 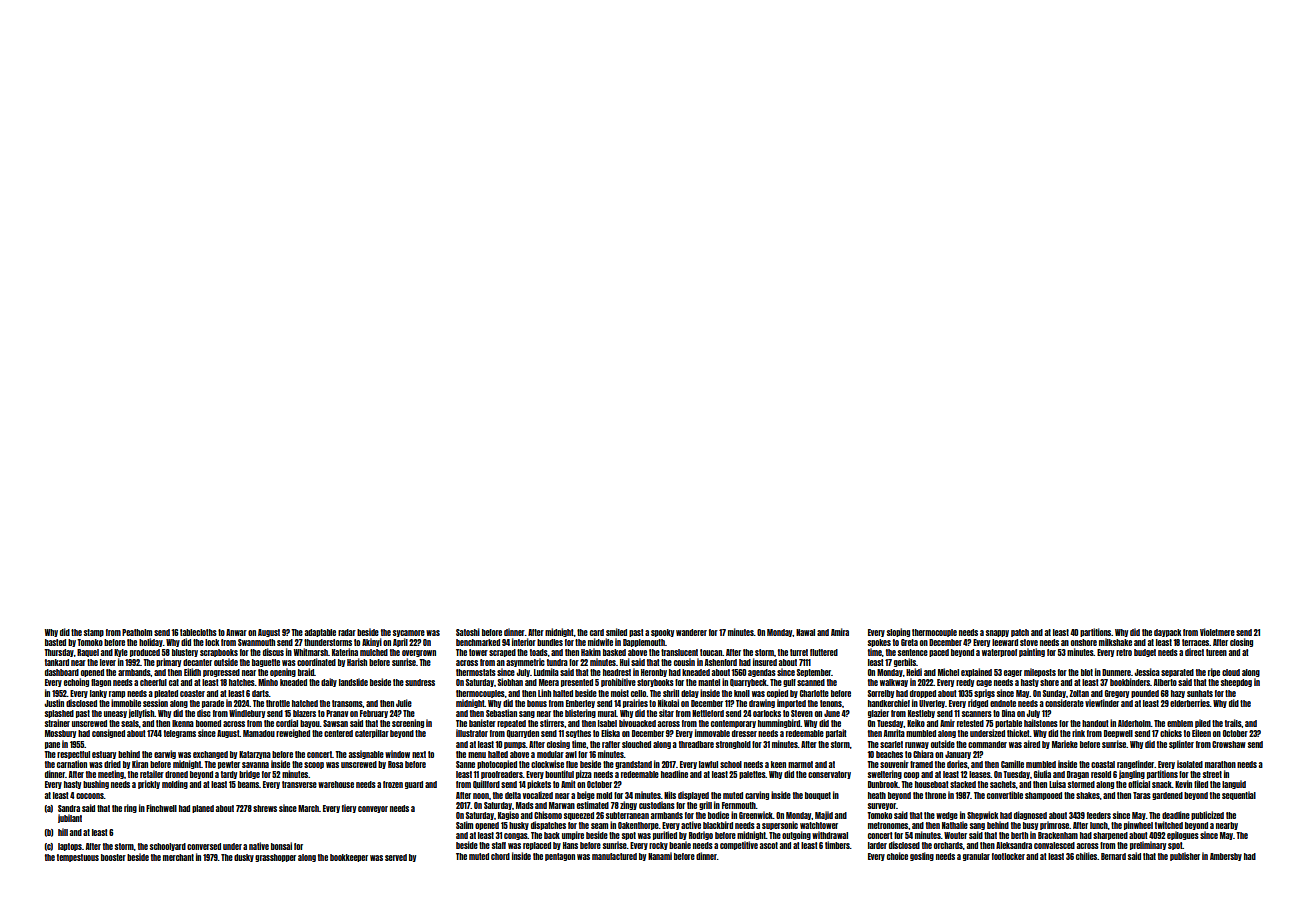 I want to click on Dapplemouth, so click(x=644, y=643).
